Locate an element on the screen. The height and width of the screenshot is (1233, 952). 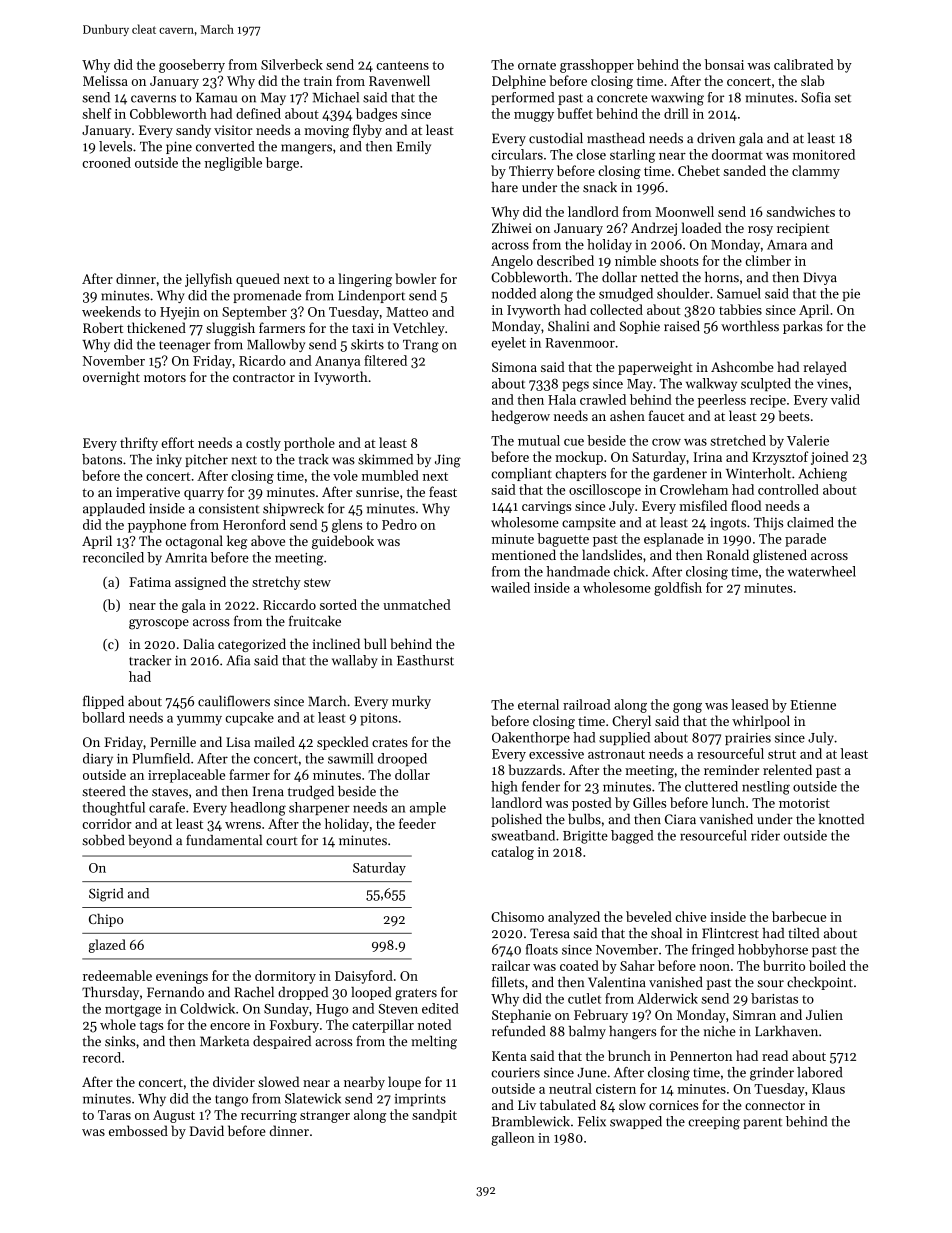
Melissa is located at coordinates (105, 80).
